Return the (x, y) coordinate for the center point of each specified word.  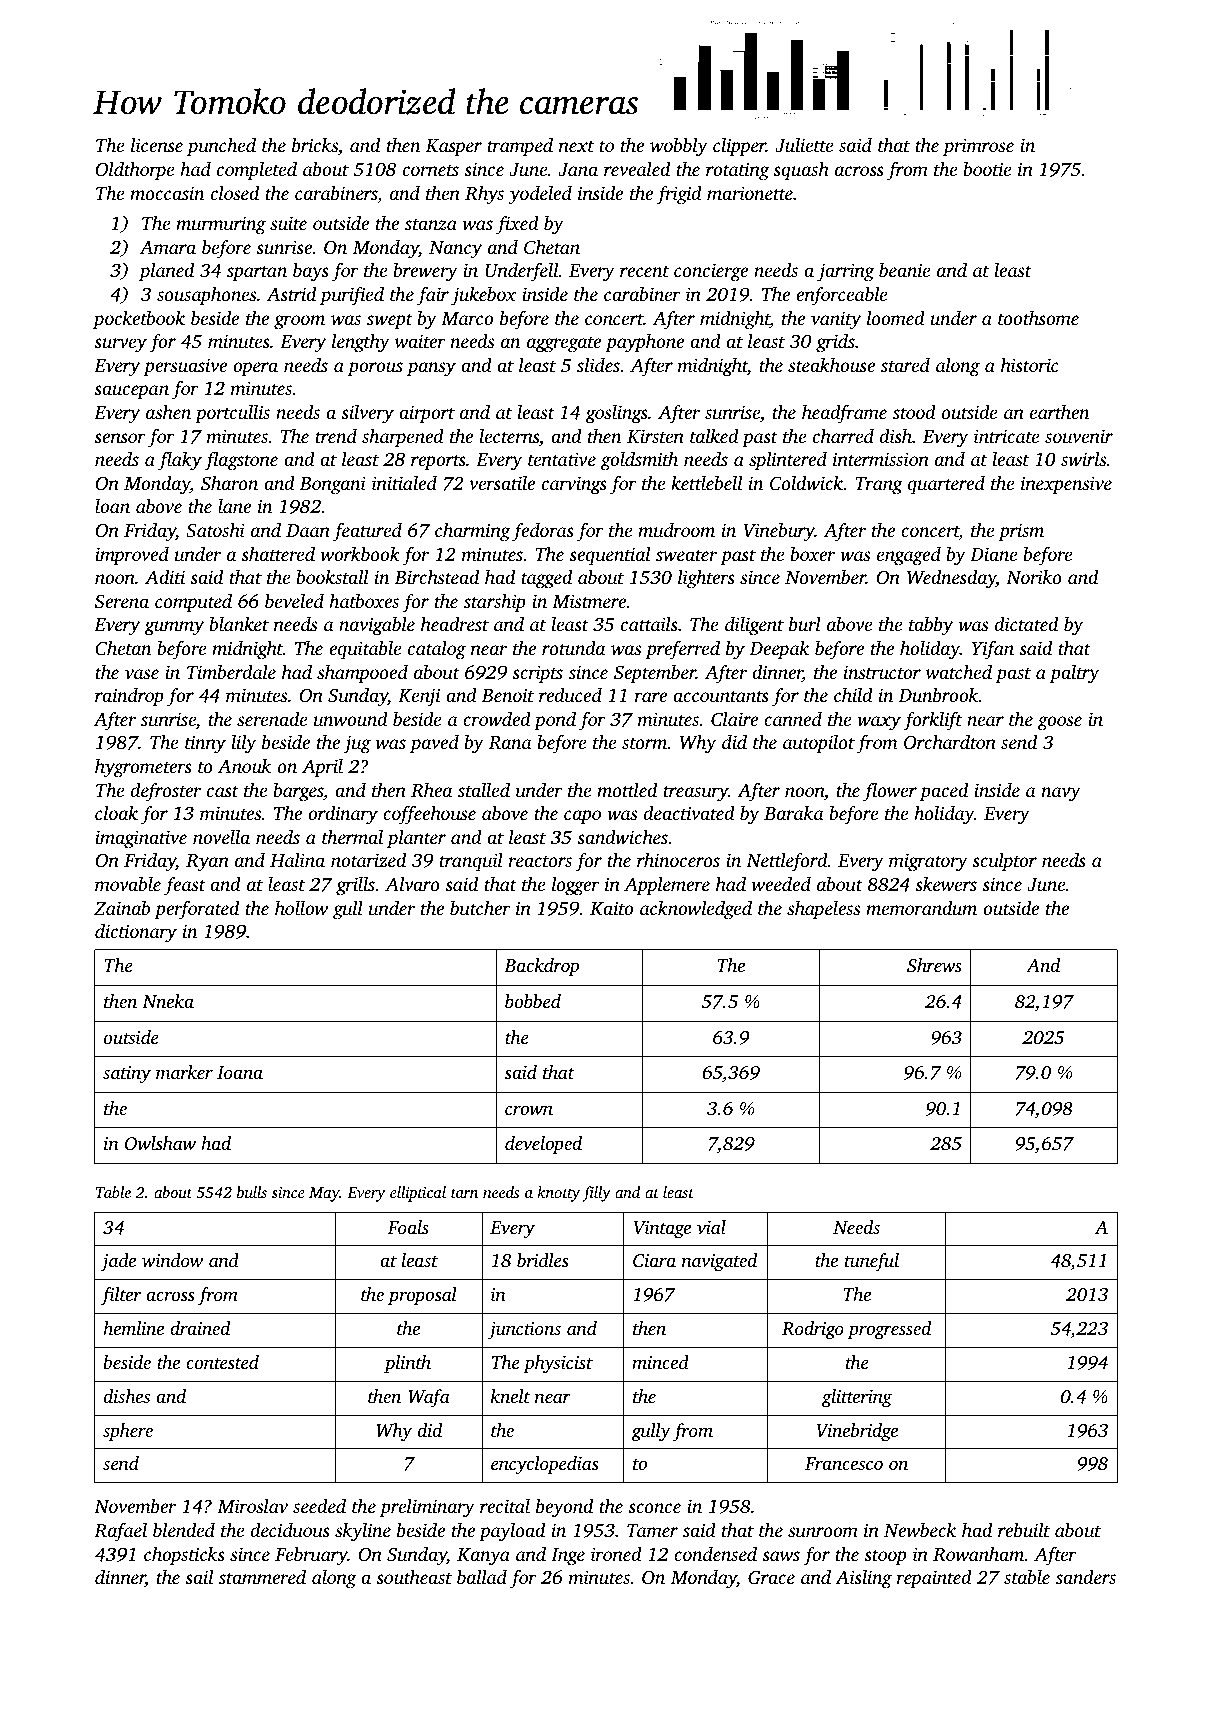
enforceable (842, 296)
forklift (932, 721)
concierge (711, 272)
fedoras (543, 532)
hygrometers (143, 768)
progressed (889, 1330)
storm (645, 743)
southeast (414, 1577)
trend (336, 436)
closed (235, 193)
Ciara (654, 1261)
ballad (482, 1577)
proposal (422, 1296)
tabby (931, 626)
